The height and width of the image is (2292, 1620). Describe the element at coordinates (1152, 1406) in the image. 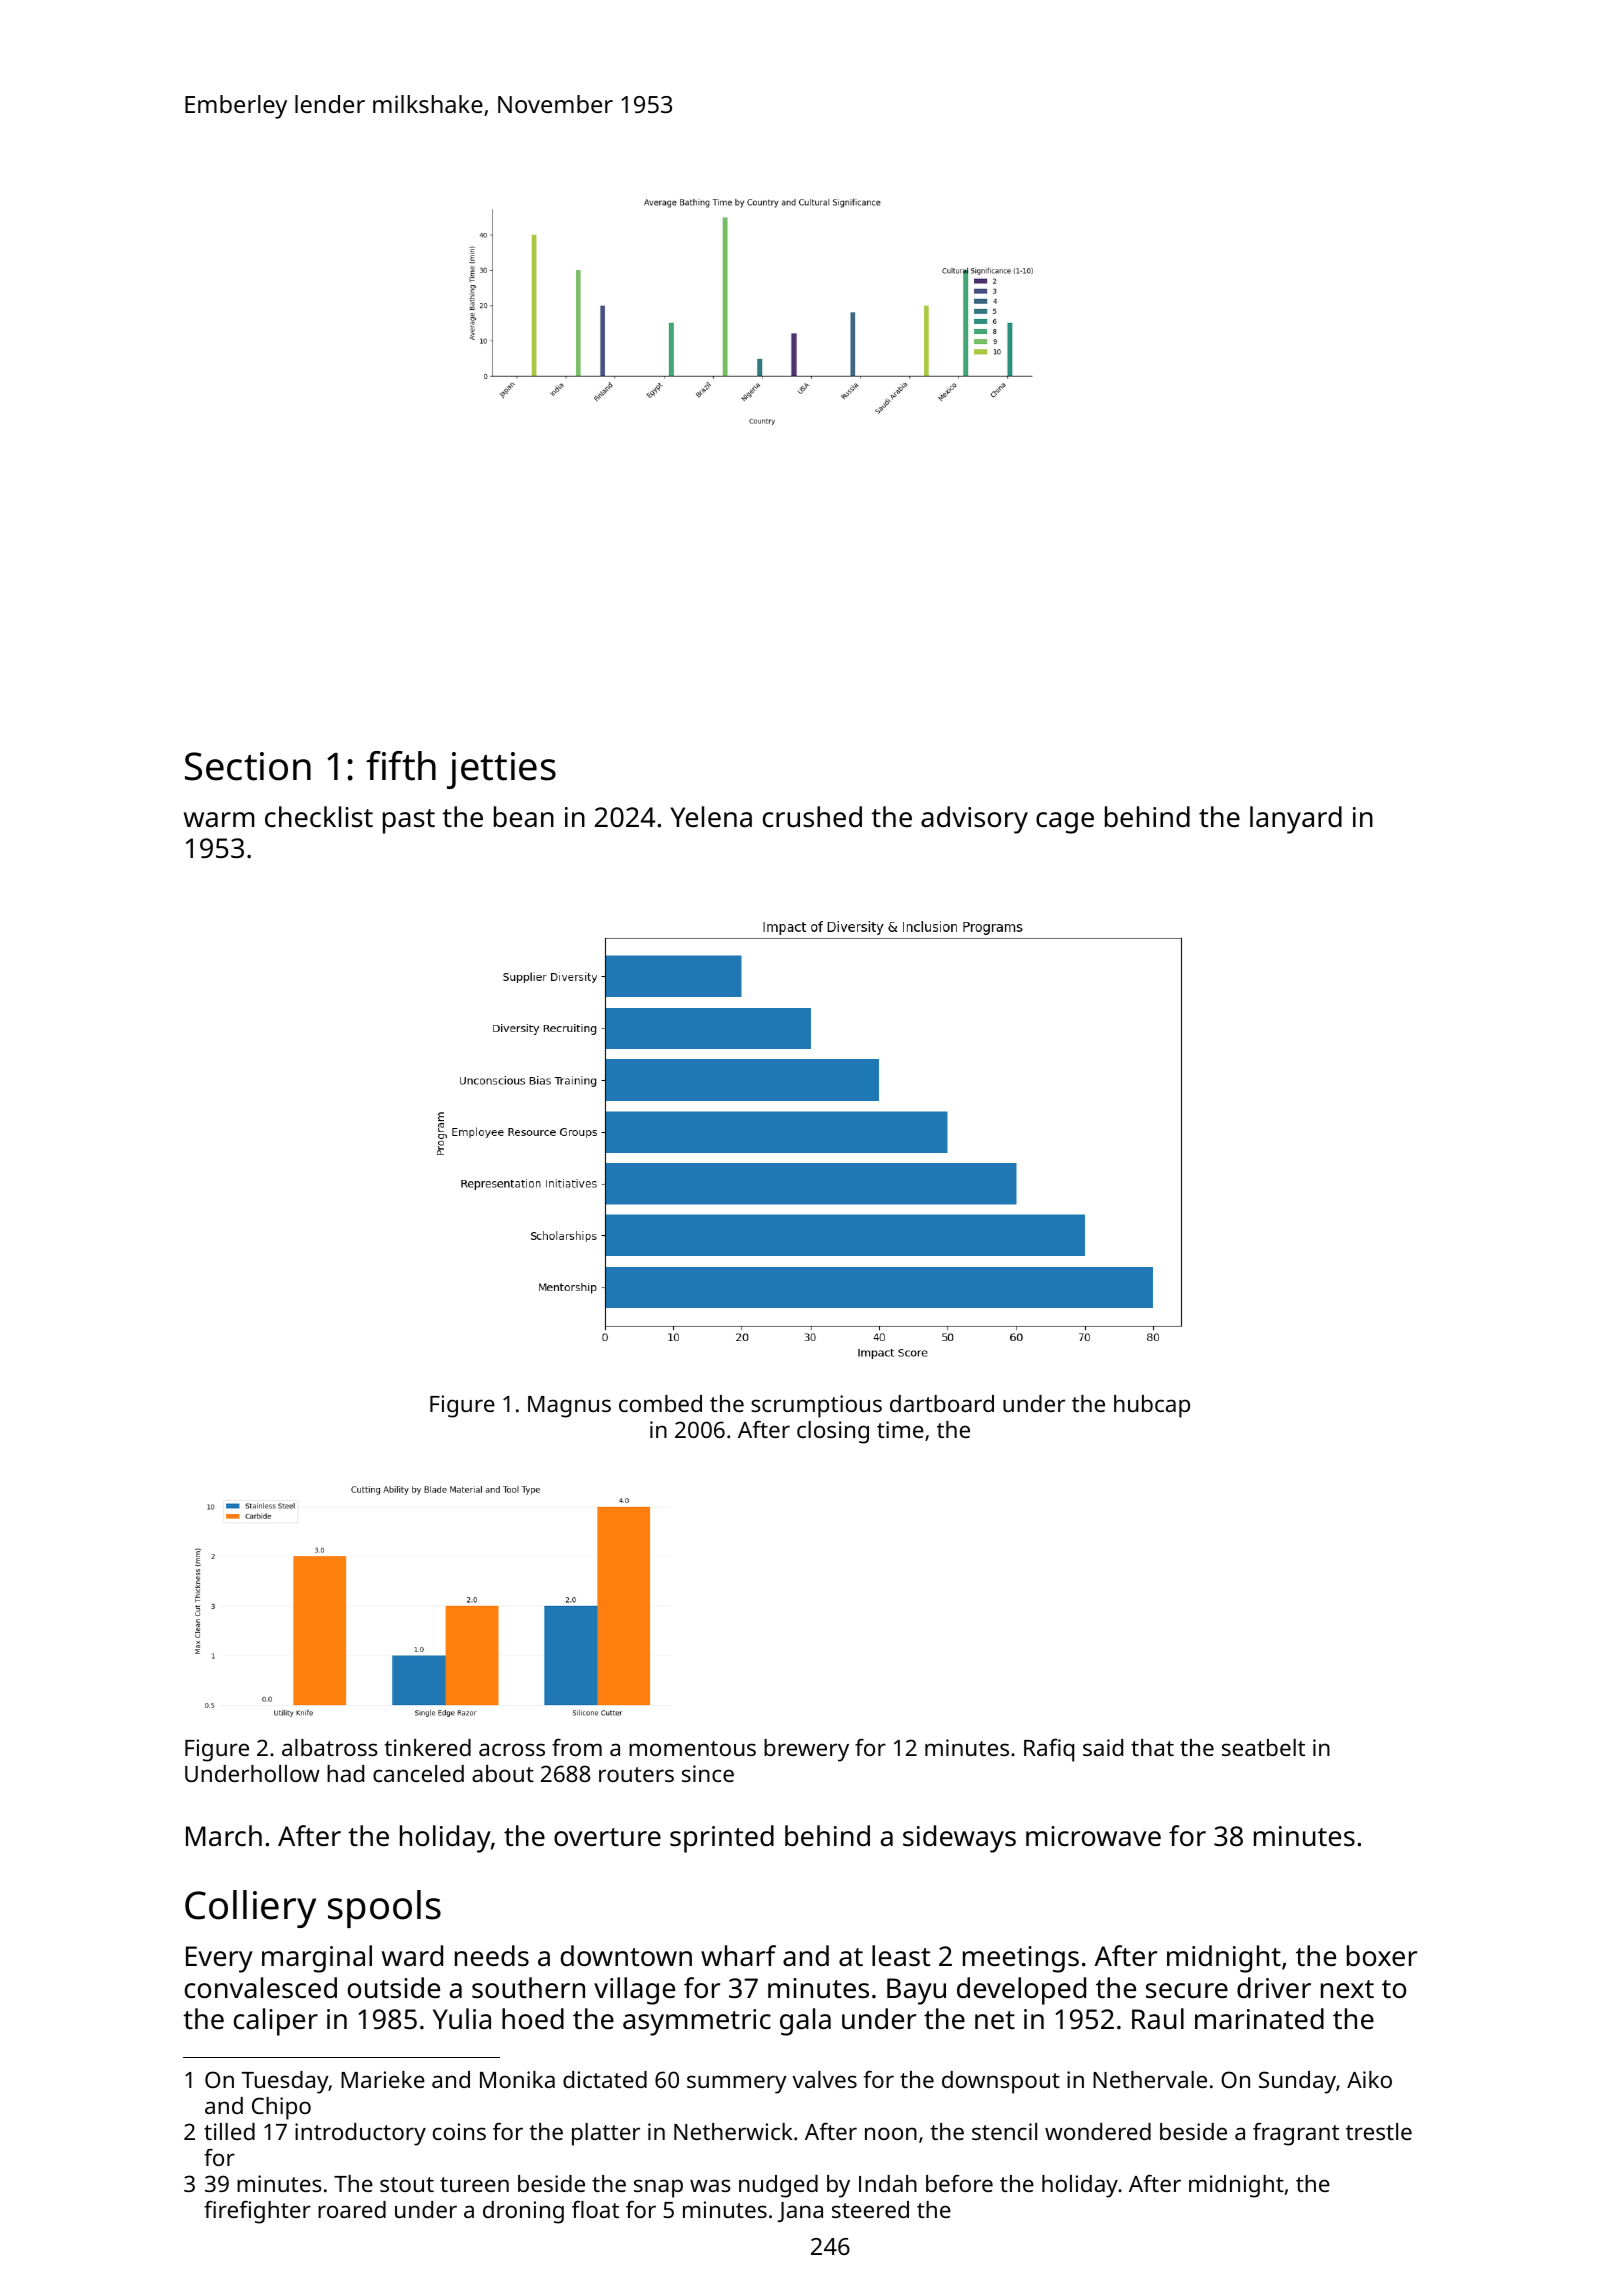

I see `hubcap` at that location.
